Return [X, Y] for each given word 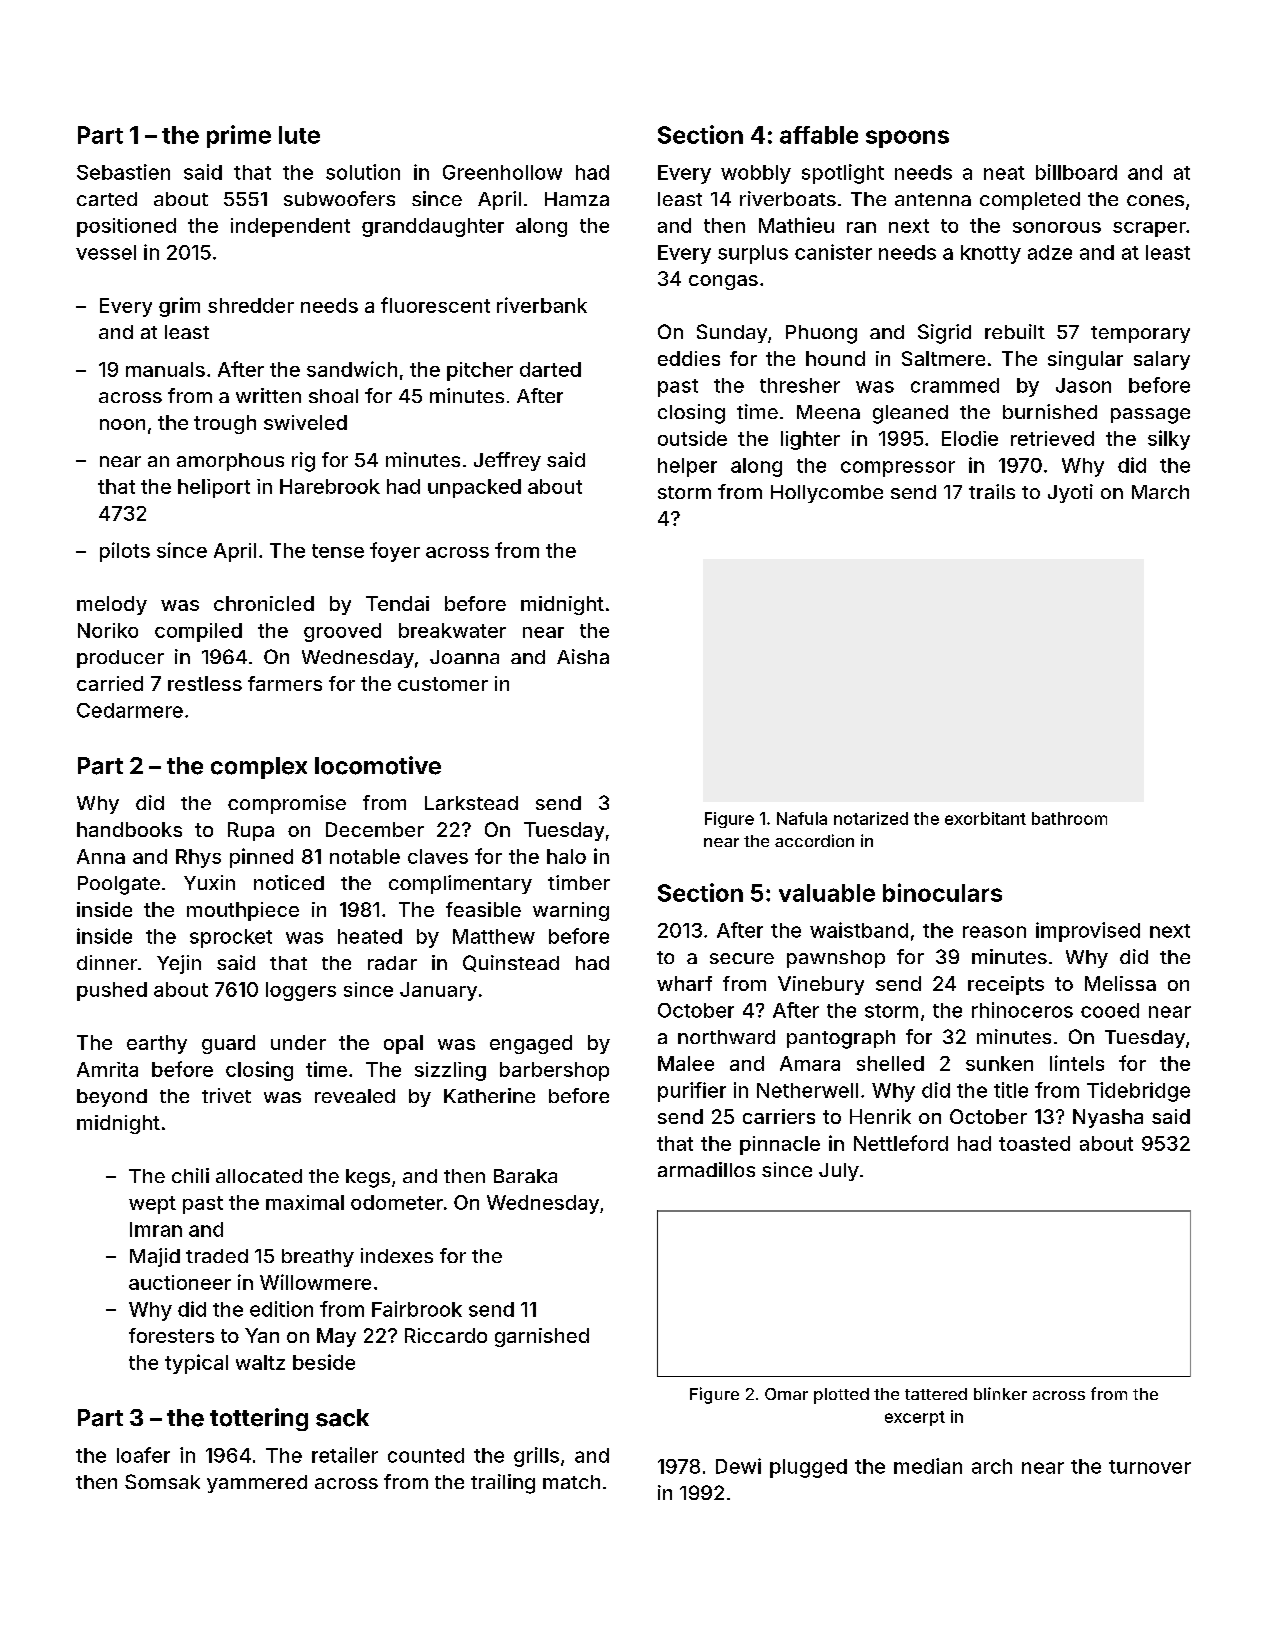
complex [259, 768]
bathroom [1069, 818]
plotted [841, 1396]
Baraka [525, 1176]
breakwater [452, 630]
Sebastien [123, 172]
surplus [753, 254]
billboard [1076, 172]
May [336, 1337]
